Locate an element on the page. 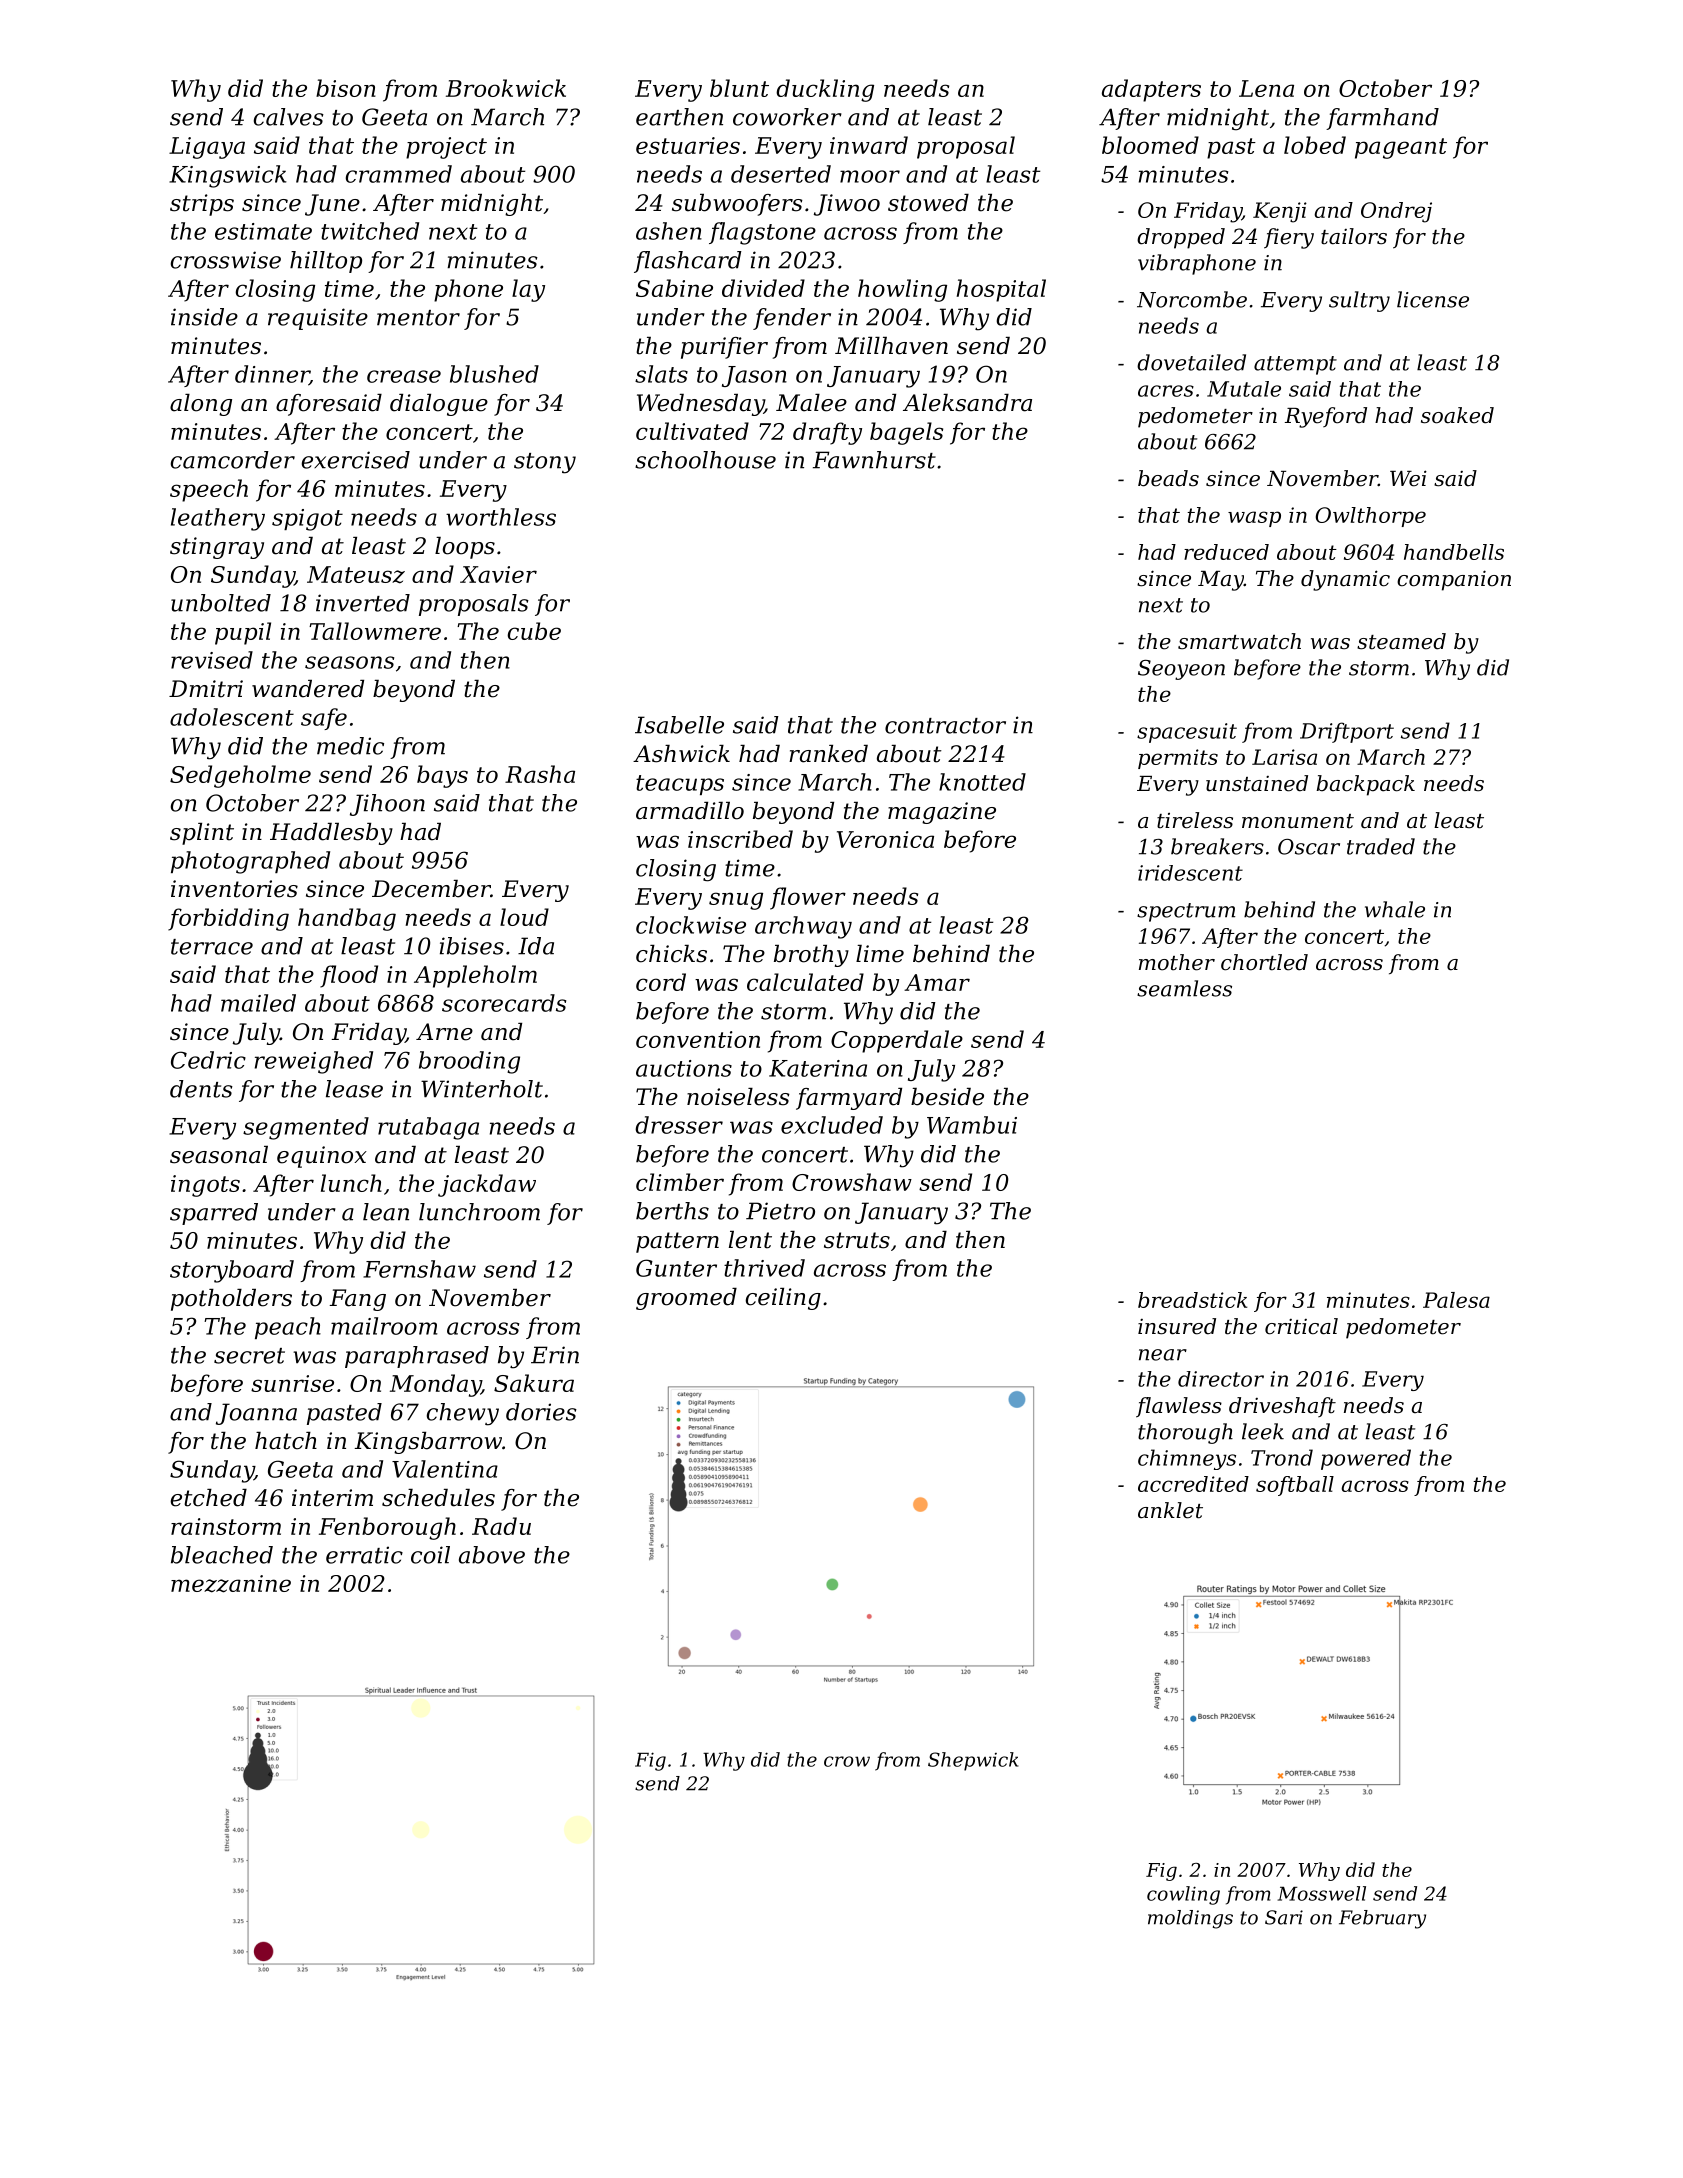 The width and height of the image is (1683, 2178). cultivated is located at coordinates (692, 431).
